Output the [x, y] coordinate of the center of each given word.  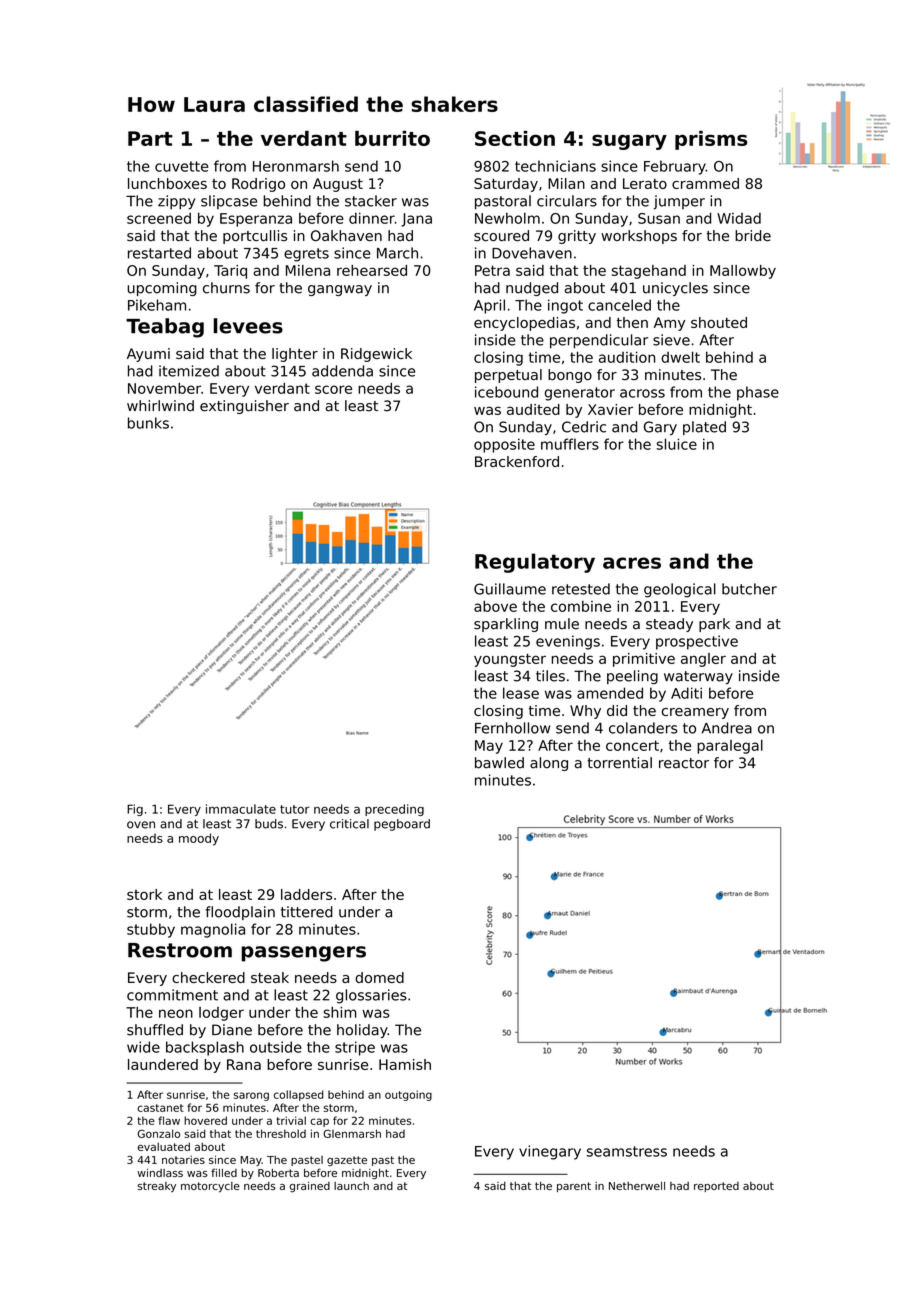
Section [515, 138]
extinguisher [244, 407]
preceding [394, 810]
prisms [711, 140]
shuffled [155, 1030]
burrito [392, 138]
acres [632, 563]
